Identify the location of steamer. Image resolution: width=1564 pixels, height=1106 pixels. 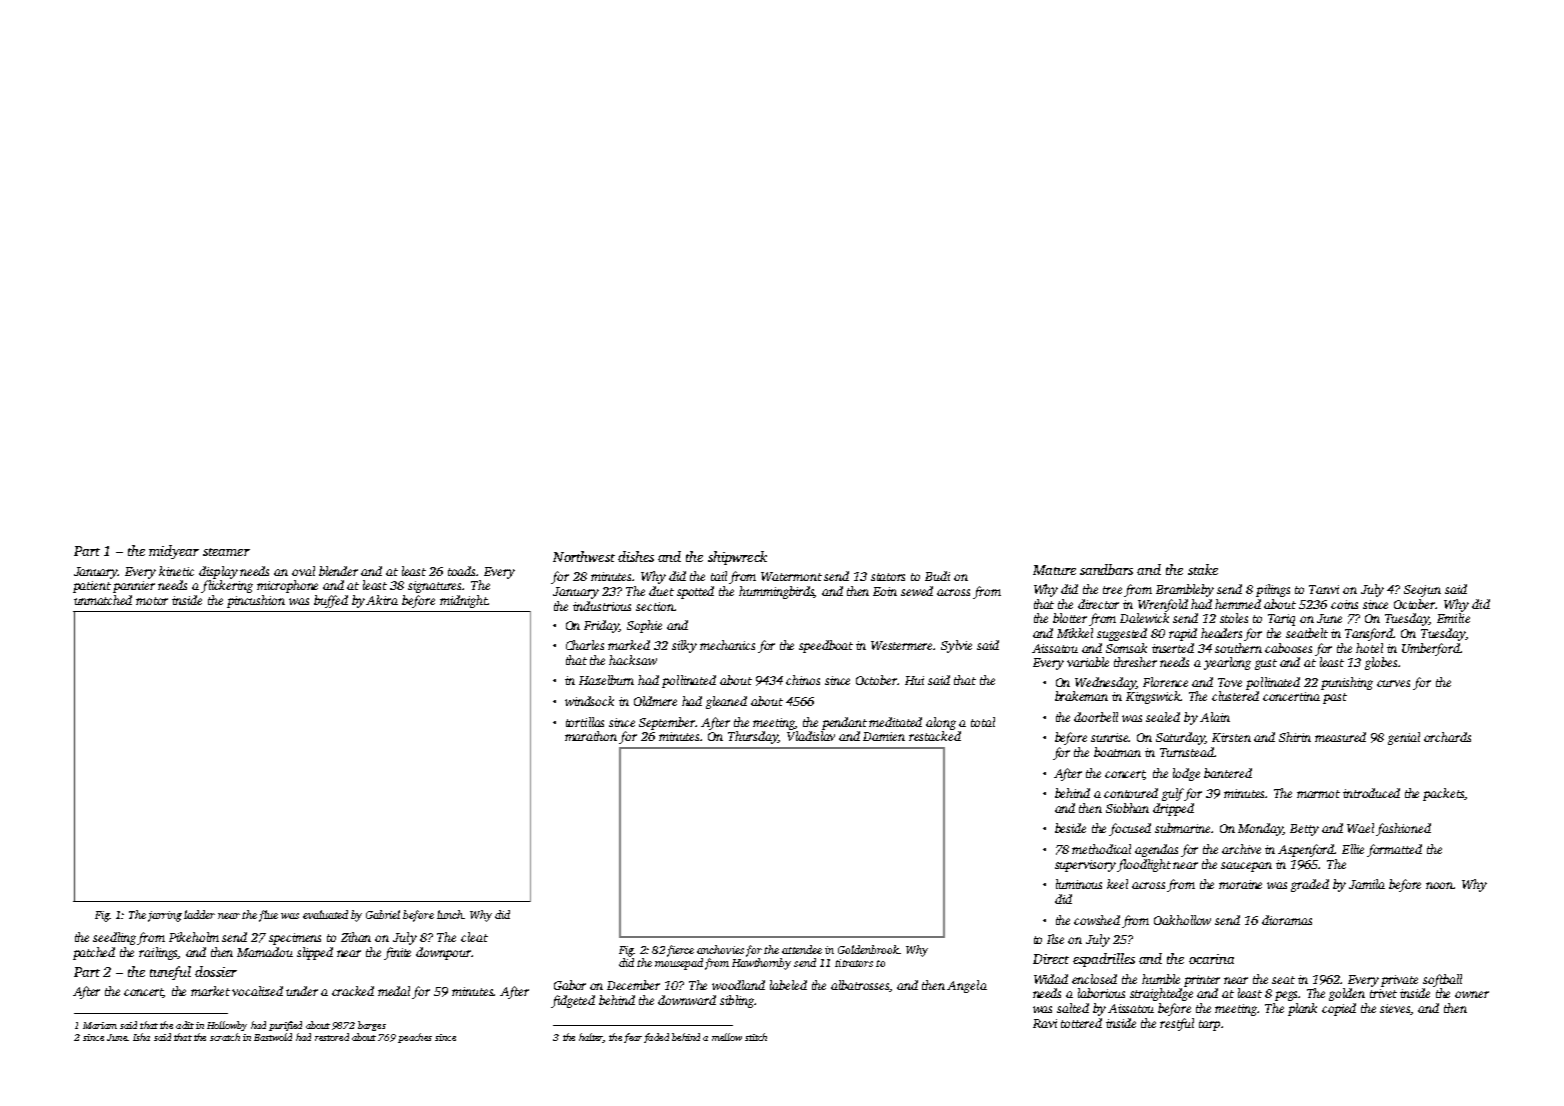
(226, 552).
